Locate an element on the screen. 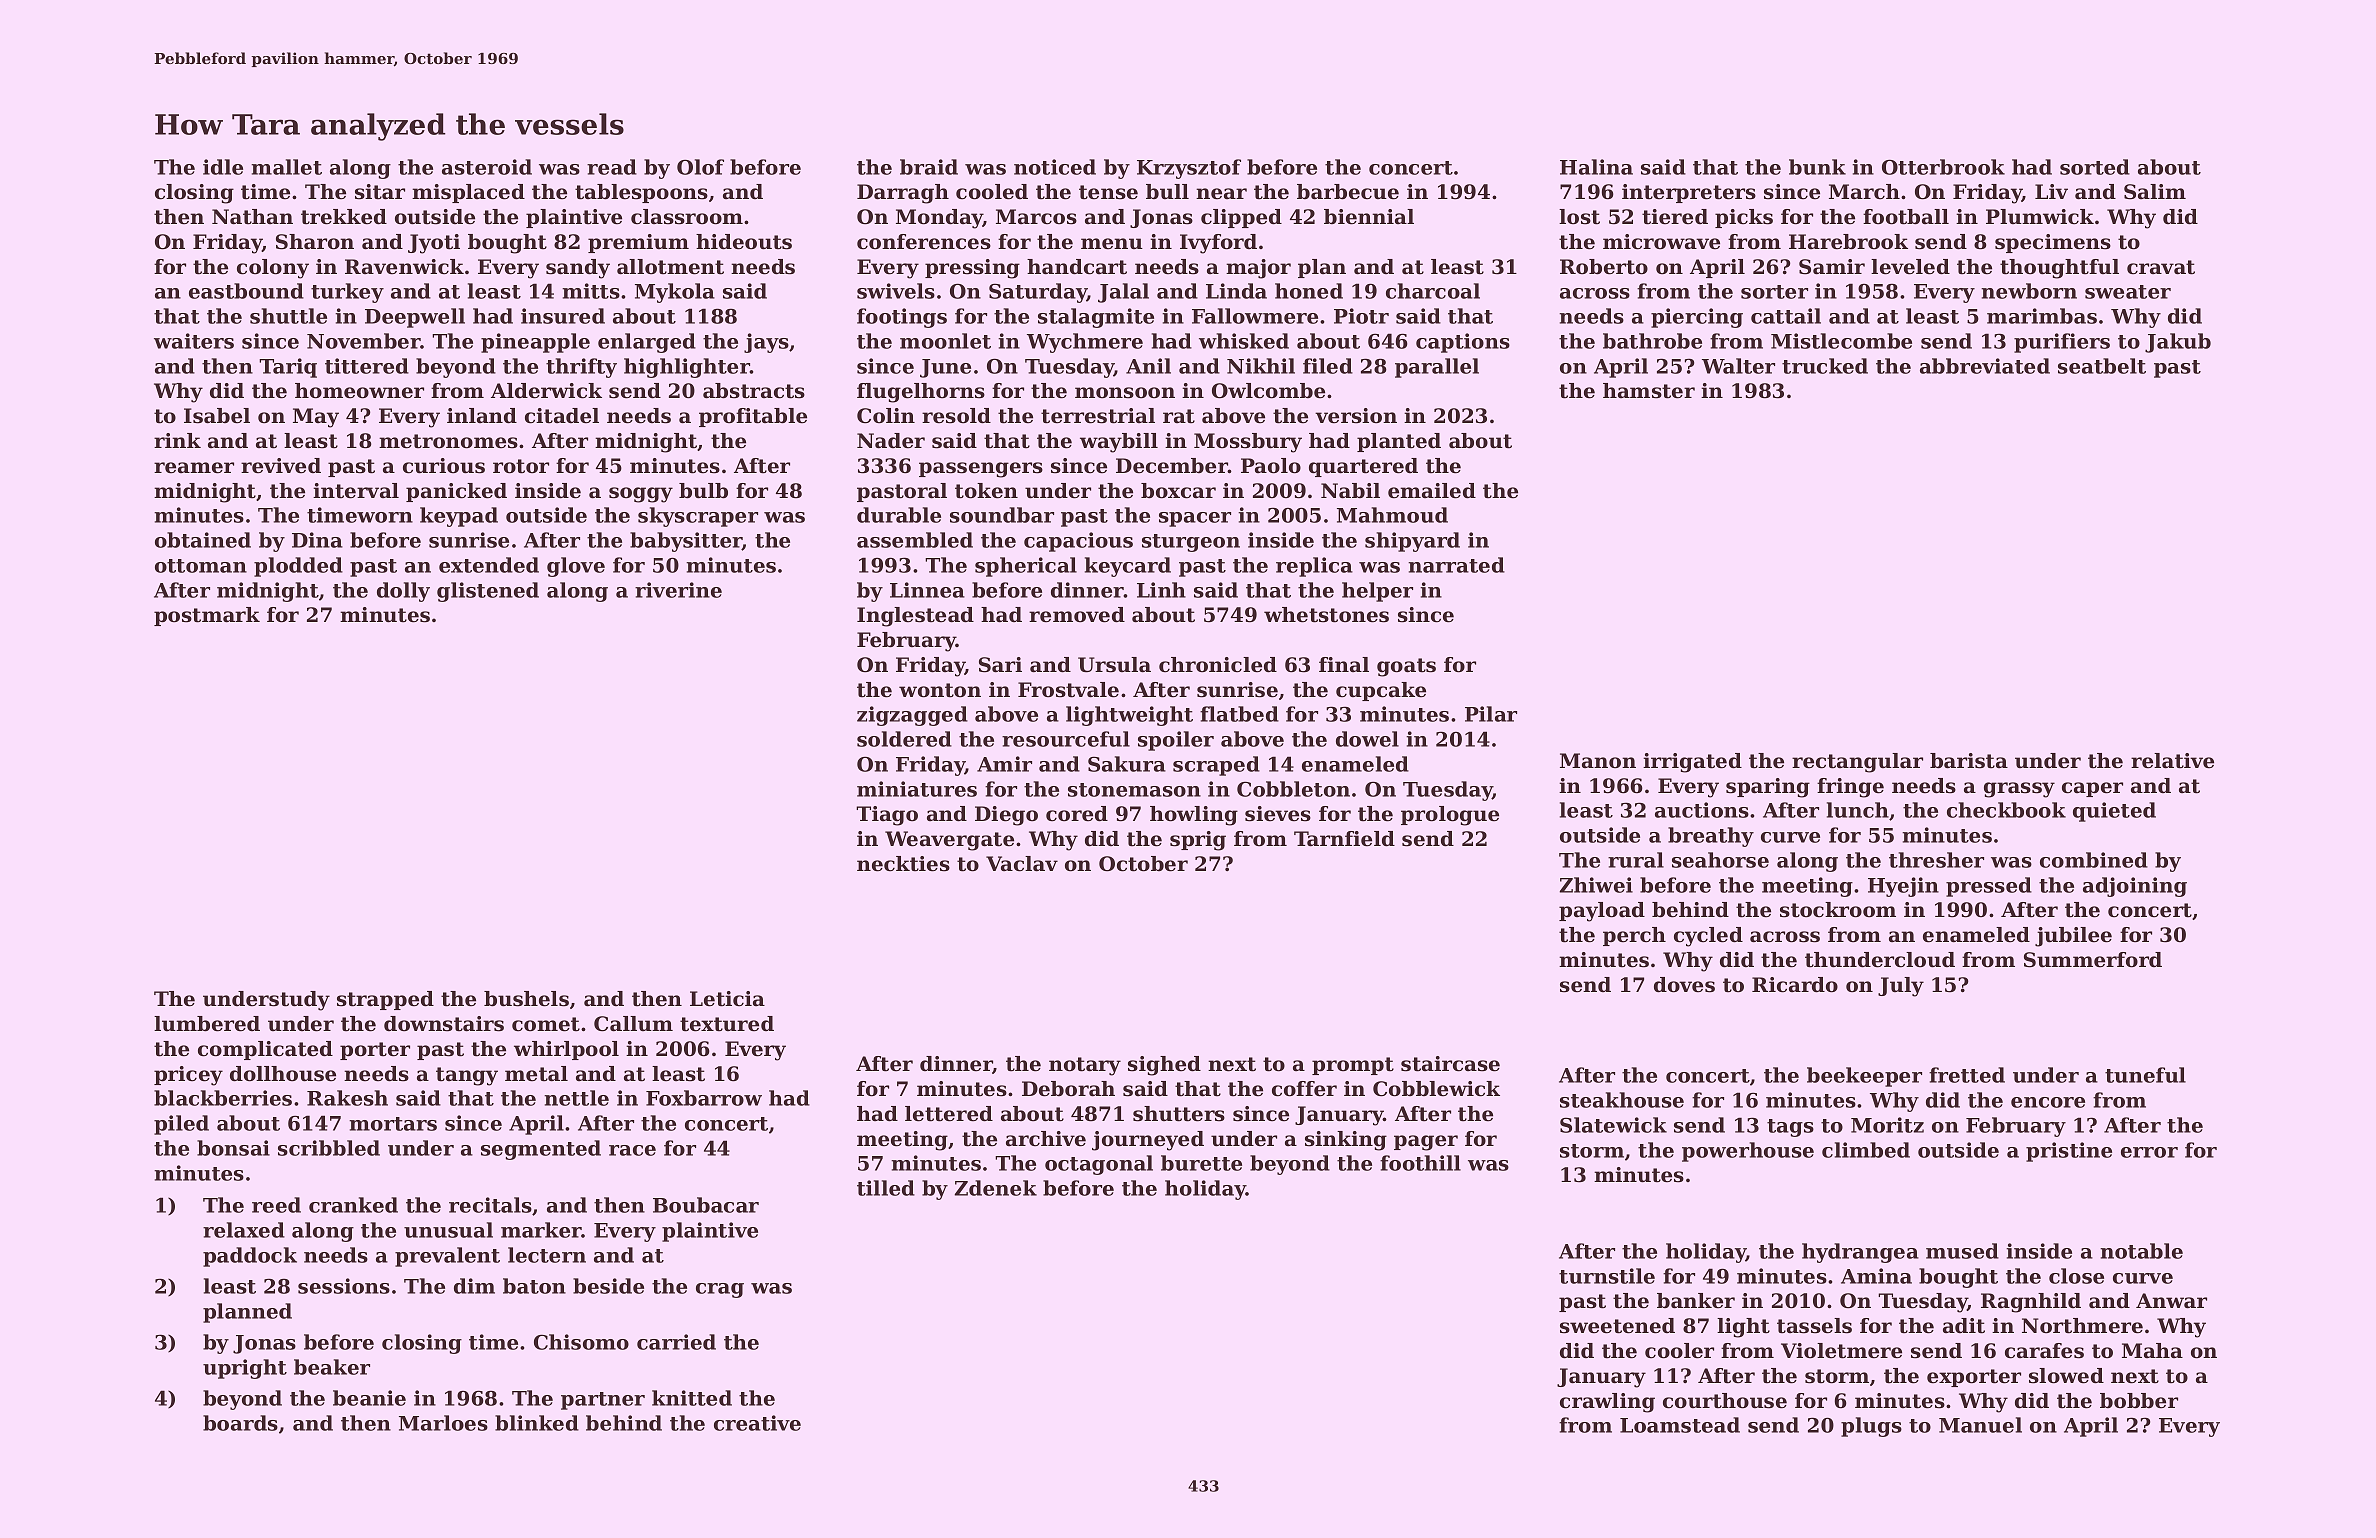 This screenshot has height=1538, width=2376. sprig is located at coordinates (1198, 841).
